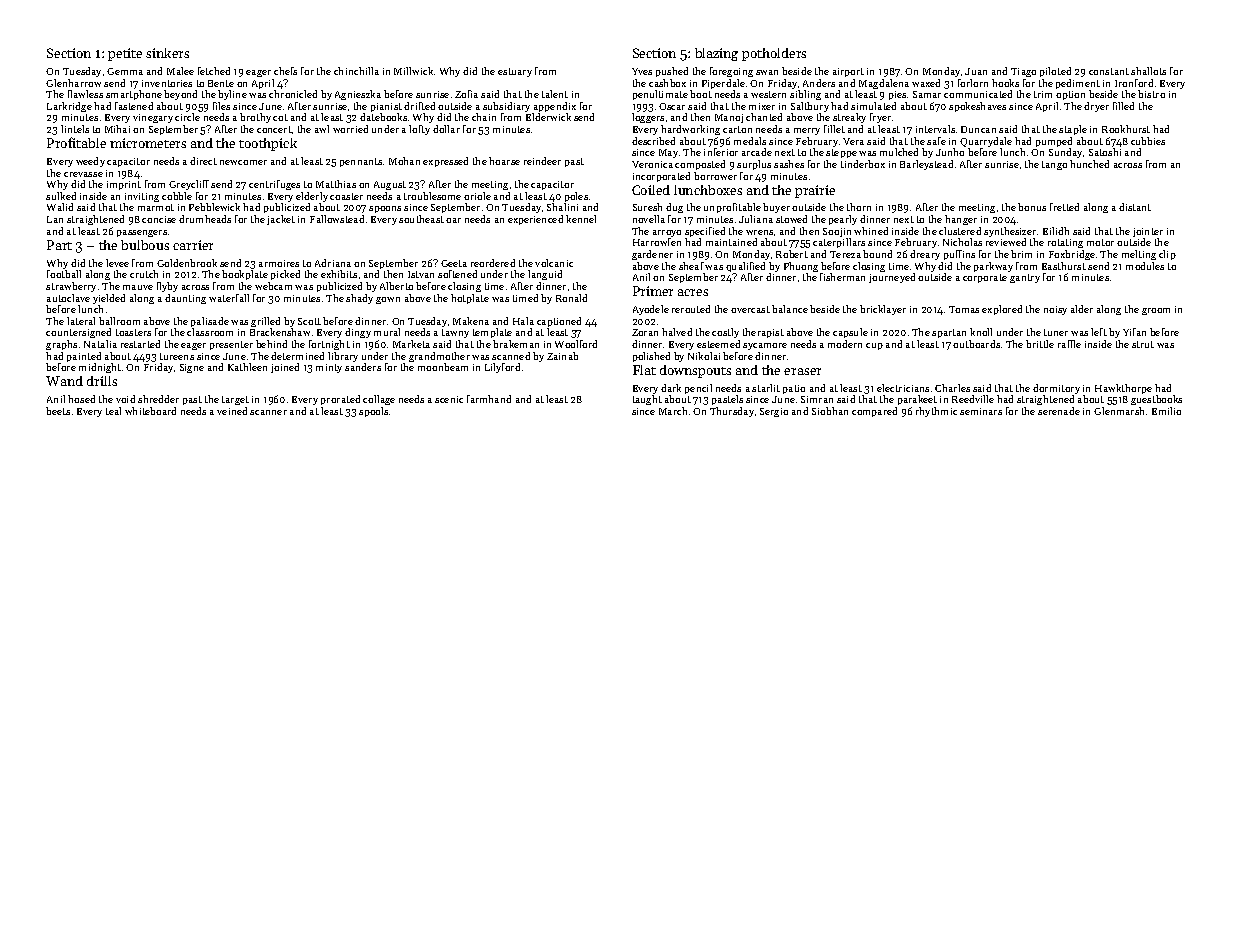  I want to click on stowed, so click(791, 219).
